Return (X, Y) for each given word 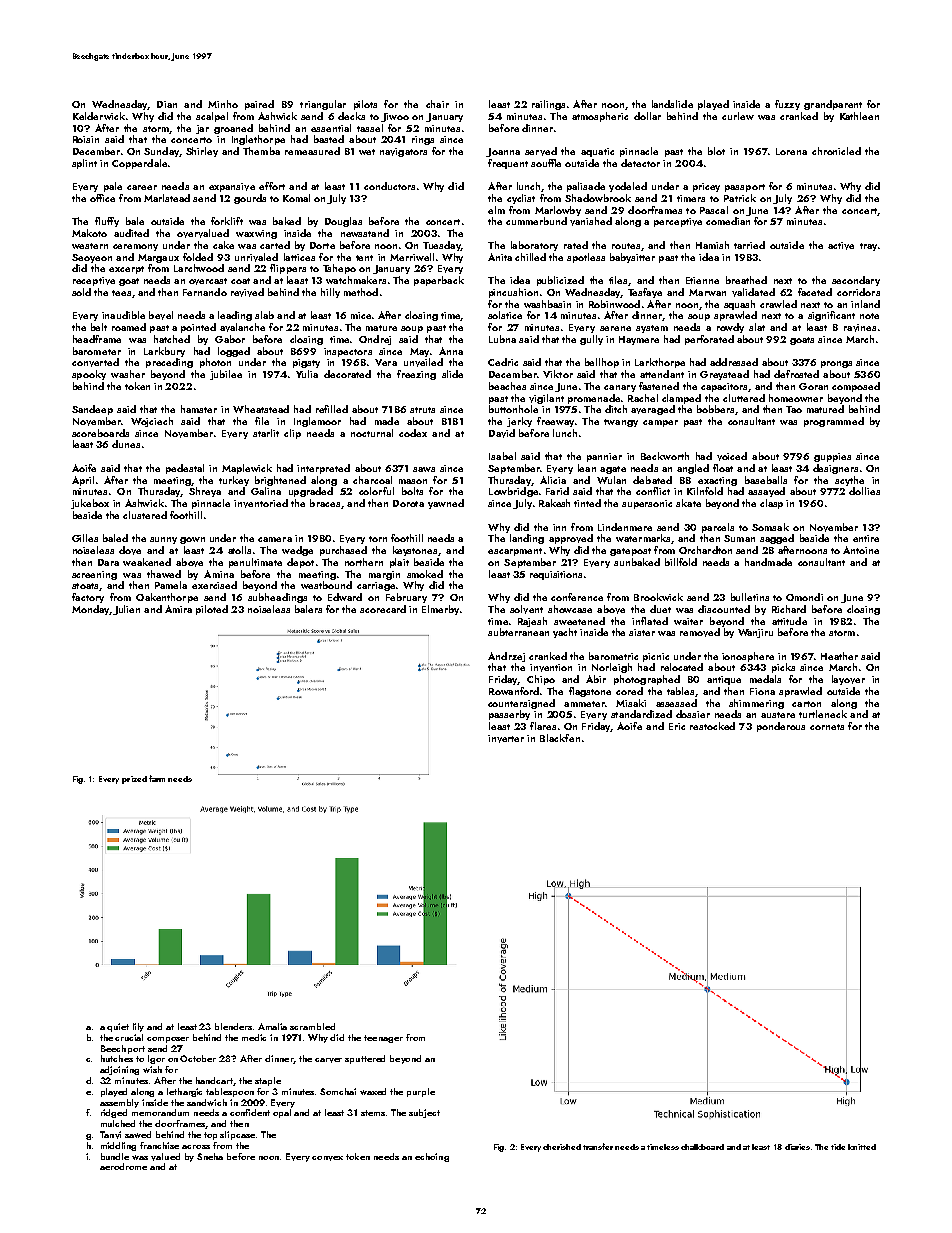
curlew (738, 116)
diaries (797, 1147)
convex (327, 1158)
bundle (115, 1156)
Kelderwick (99, 116)
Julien (126, 610)
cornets (827, 727)
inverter (506, 739)
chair (437, 104)
